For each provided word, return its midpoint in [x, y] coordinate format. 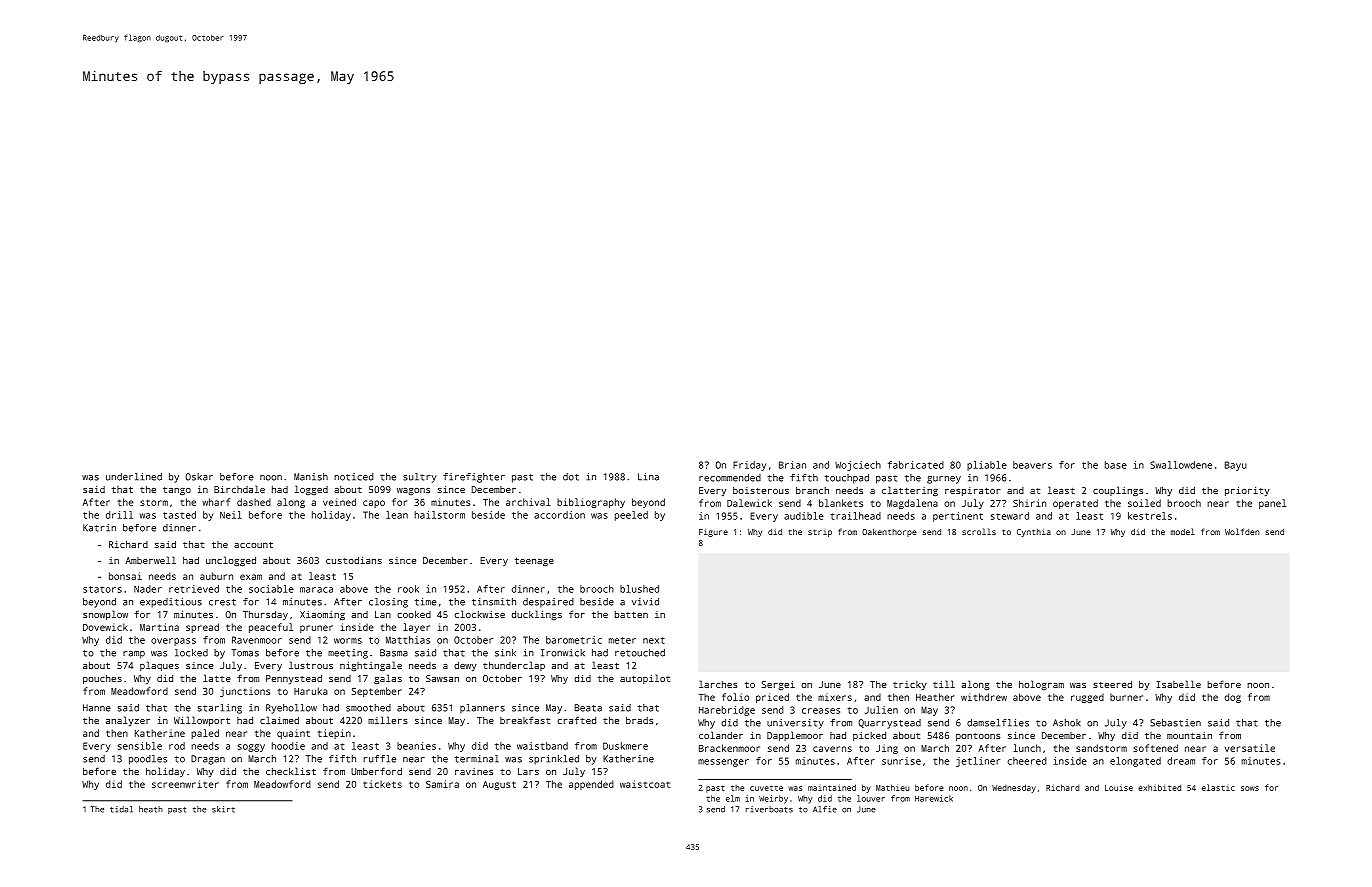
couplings [1118, 491]
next [654, 640]
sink [505, 653]
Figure [713, 533]
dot [571, 477]
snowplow [105, 615]
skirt [223, 809]
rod [177, 746]
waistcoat [645, 784]
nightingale [371, 666]
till [944, 684]
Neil [231, 515]
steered [1112, 684]
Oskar [199, 477]
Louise [1119, 788]
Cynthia [1034, 533]
